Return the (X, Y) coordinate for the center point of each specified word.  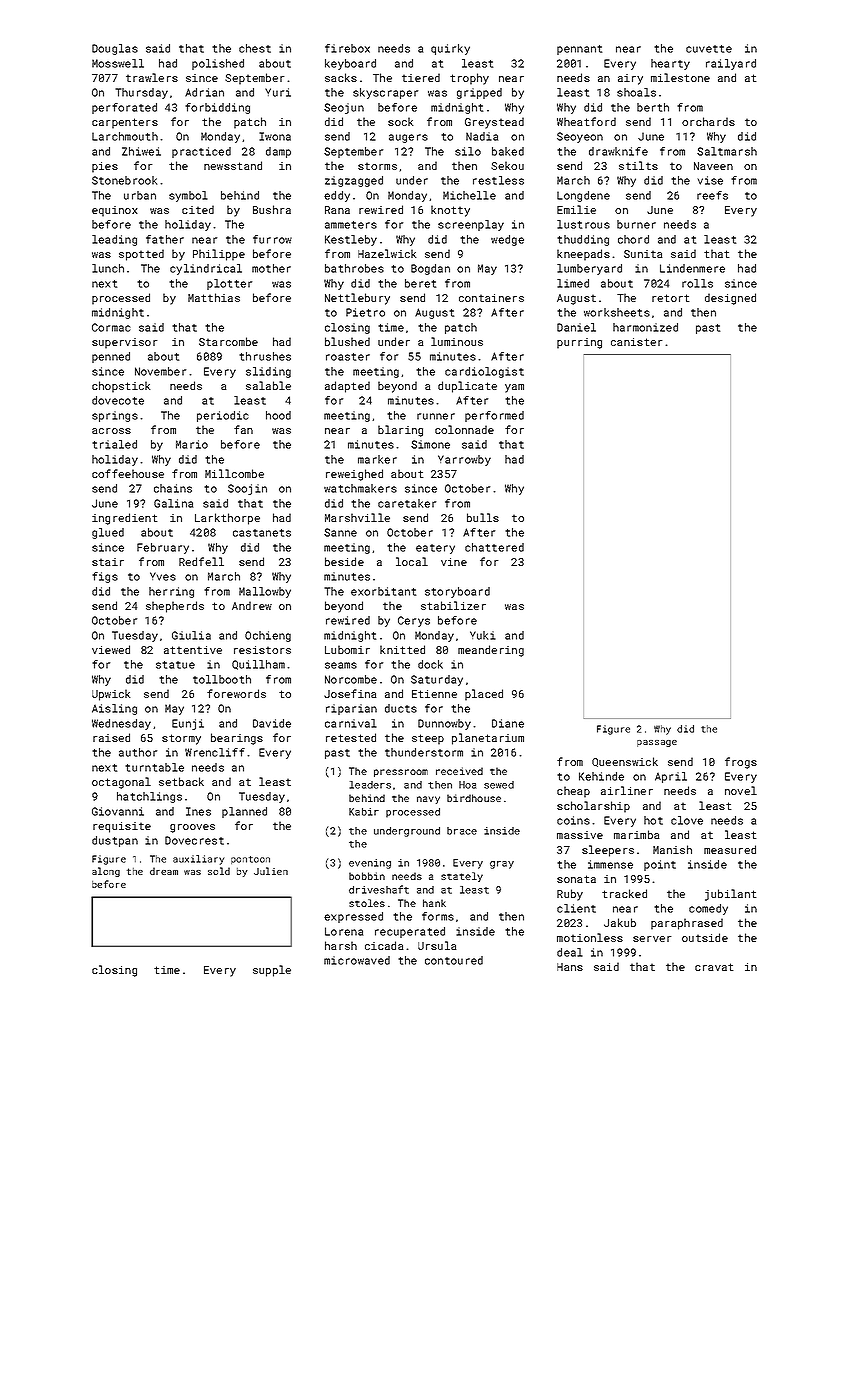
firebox (347, 48)
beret (420, 283)
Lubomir (347, 649)
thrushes (265, 356)
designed (730, 299)
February (163, 548)
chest (255, 48)
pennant (579, 50)
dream (164, 871)
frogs (741, 763)
